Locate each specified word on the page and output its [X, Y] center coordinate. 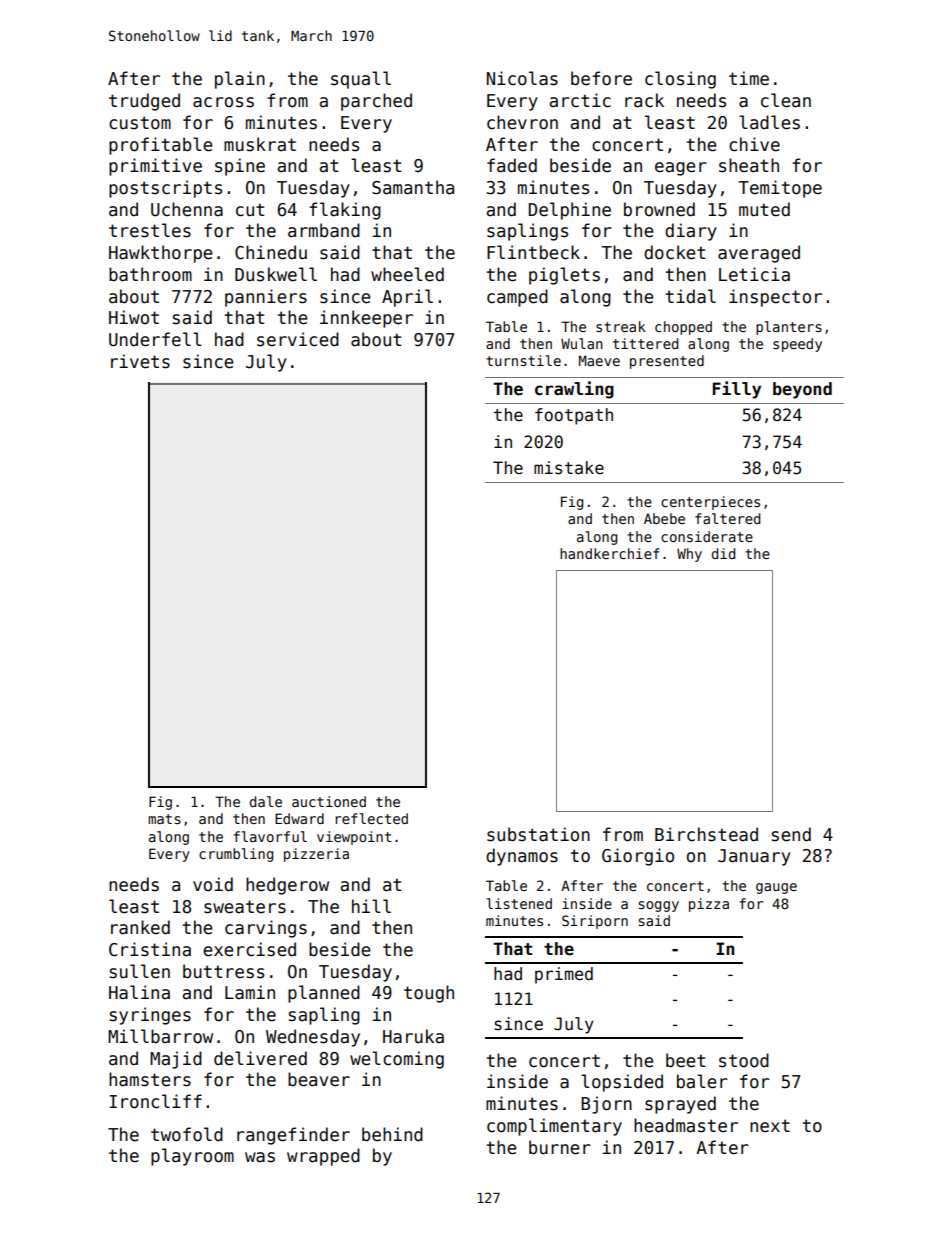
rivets [140, 361]
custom [140, 123]
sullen [140, 971]
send [791, 834]
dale [266, 801]
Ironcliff [155, 1101]
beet [685, 1060]
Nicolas [522, 78]
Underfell [155, 339]
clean [786, 100]
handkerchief [609, 553]
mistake [569, 468]
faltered [727, 518]
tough [429, 994]
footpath [574, 416]
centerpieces [710, 503]
